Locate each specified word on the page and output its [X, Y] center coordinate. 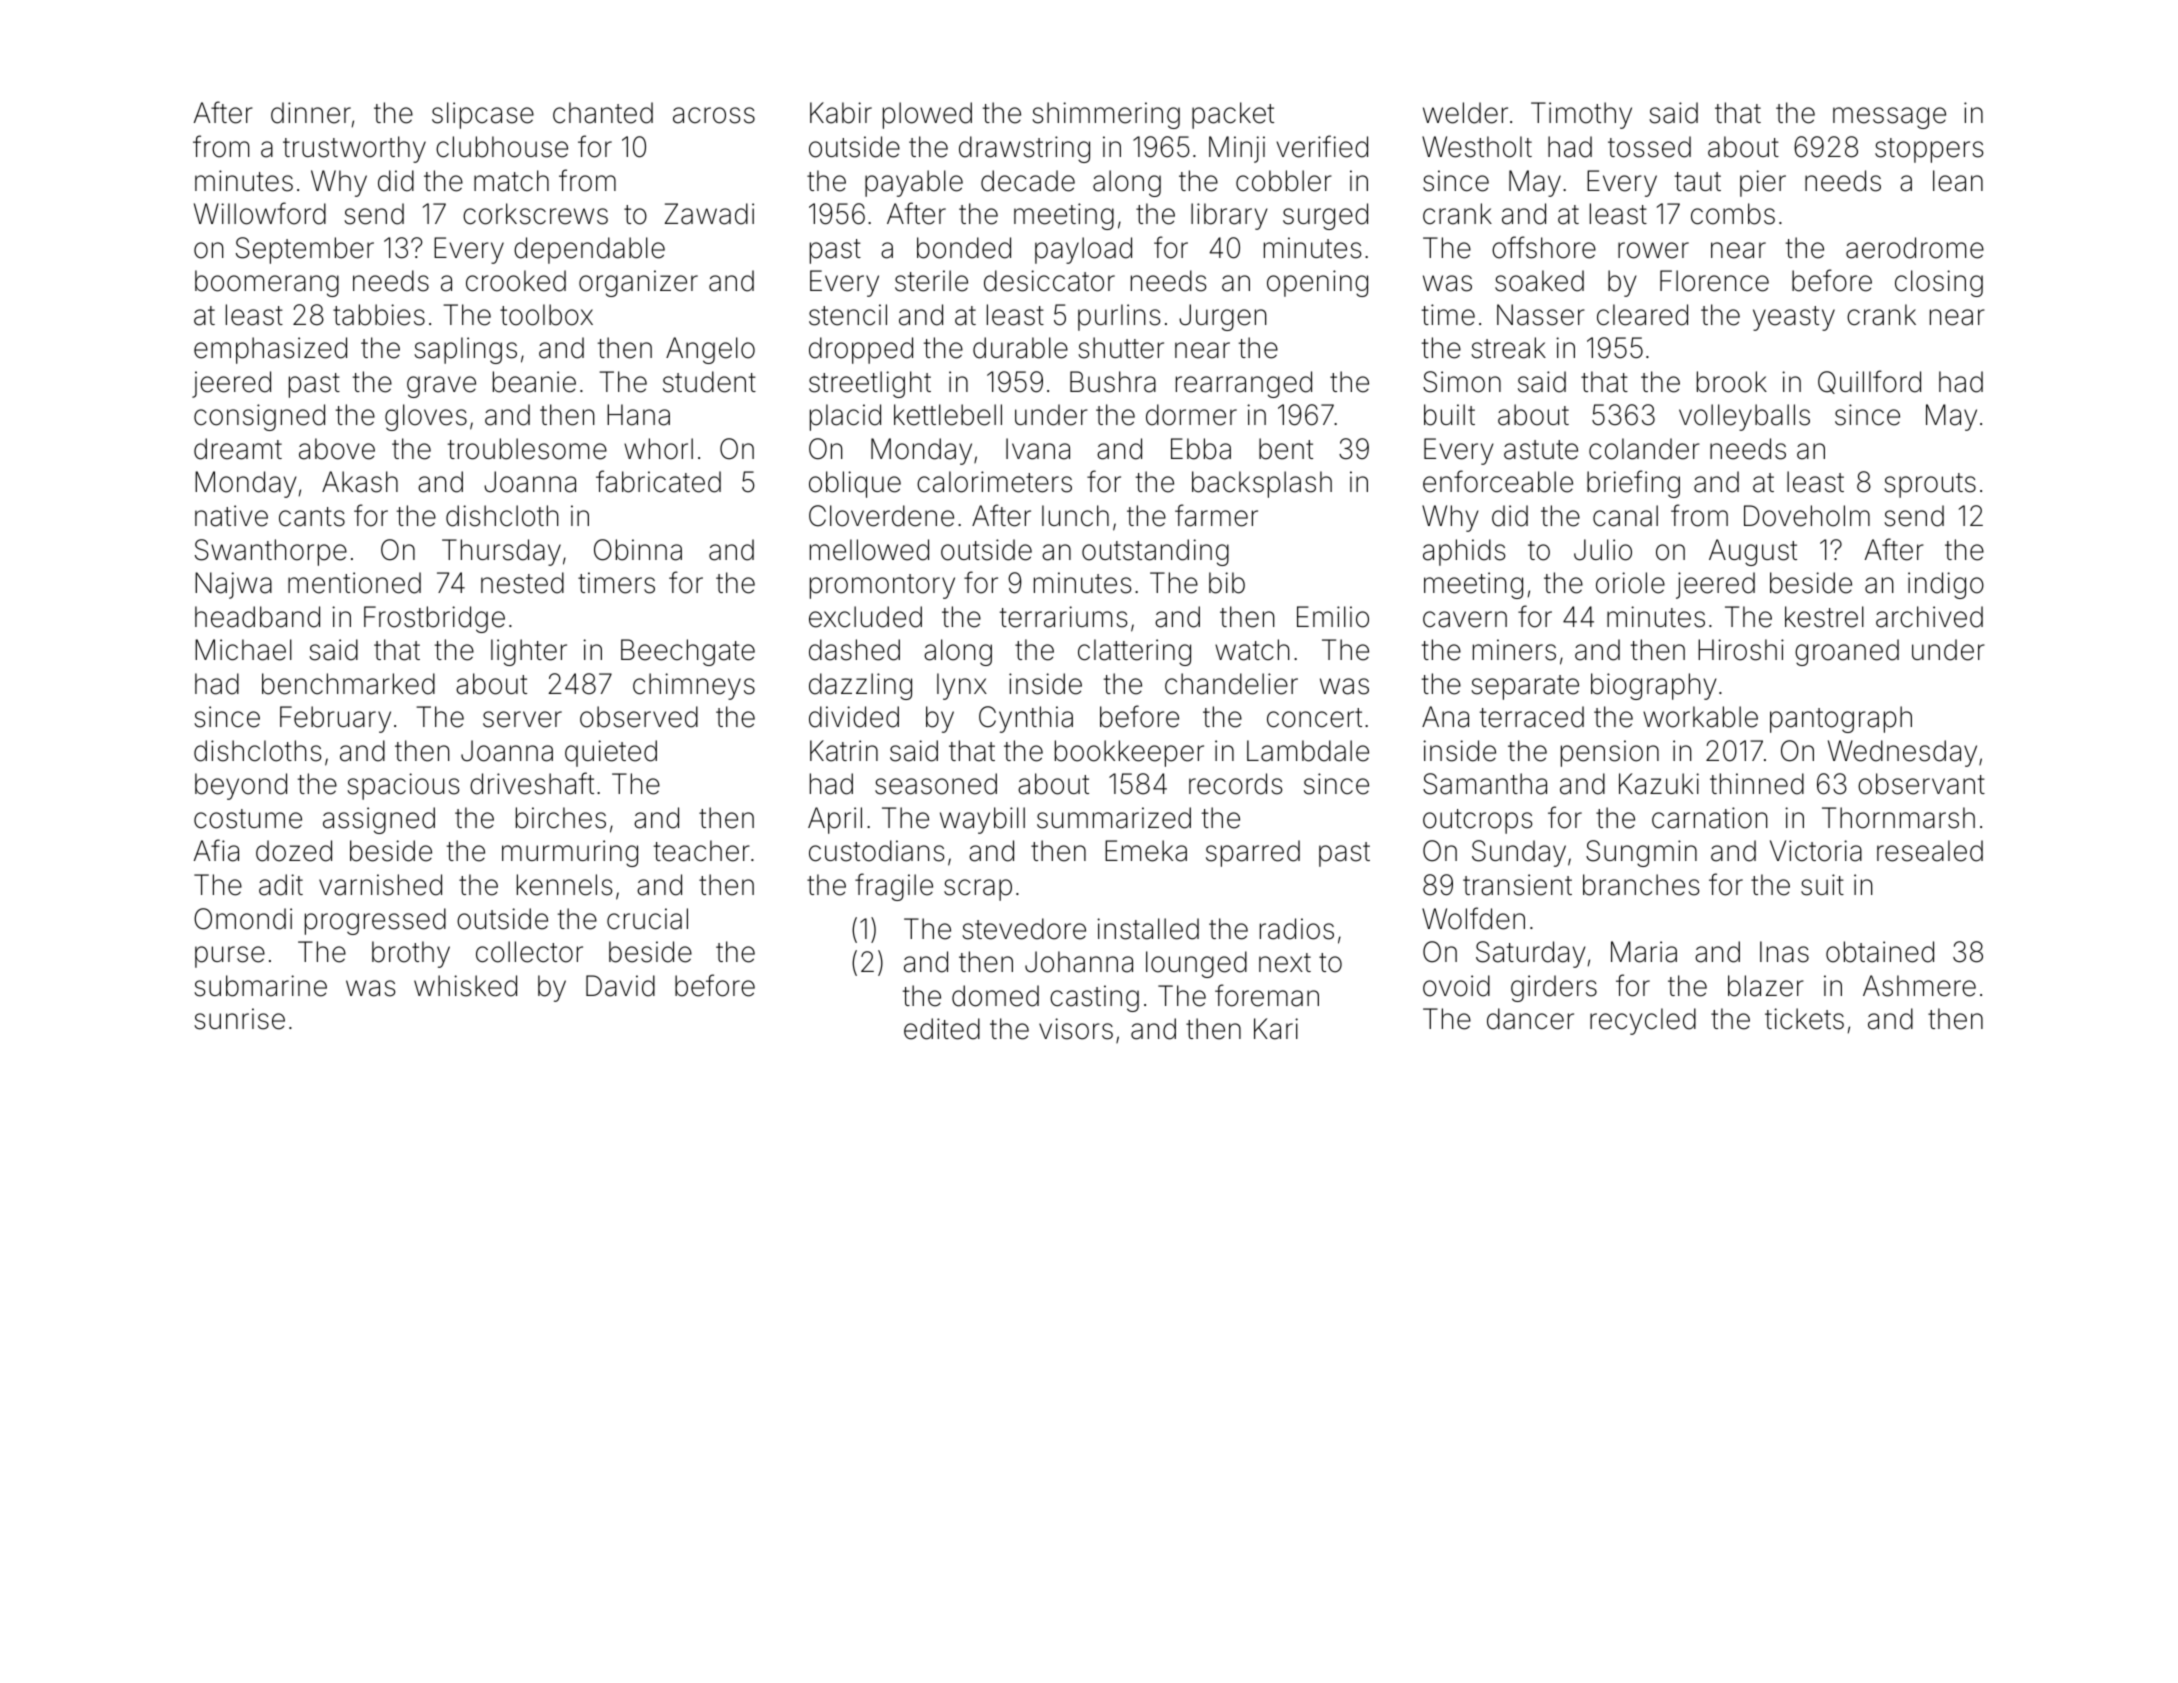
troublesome [527, 449]
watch [1252, 650]
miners [1514, 650]
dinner [311, 113]
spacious [403, 786]
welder [1465, 113]
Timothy [1581, 115]
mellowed [869, 550]
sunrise [239, 1019]
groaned [1847, 652]
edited [942, 1029]
